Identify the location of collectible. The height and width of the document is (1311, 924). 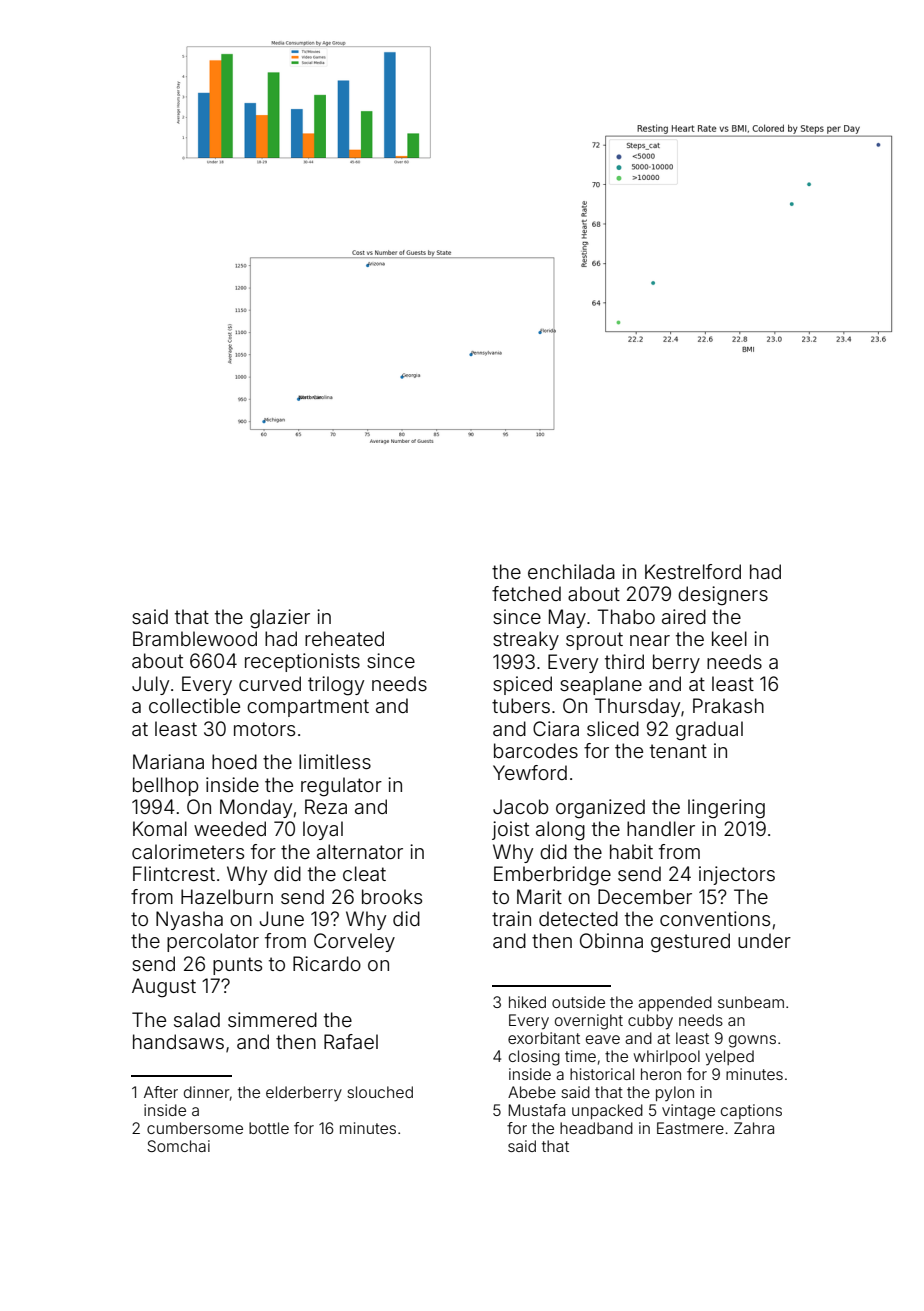
(194, 705).
